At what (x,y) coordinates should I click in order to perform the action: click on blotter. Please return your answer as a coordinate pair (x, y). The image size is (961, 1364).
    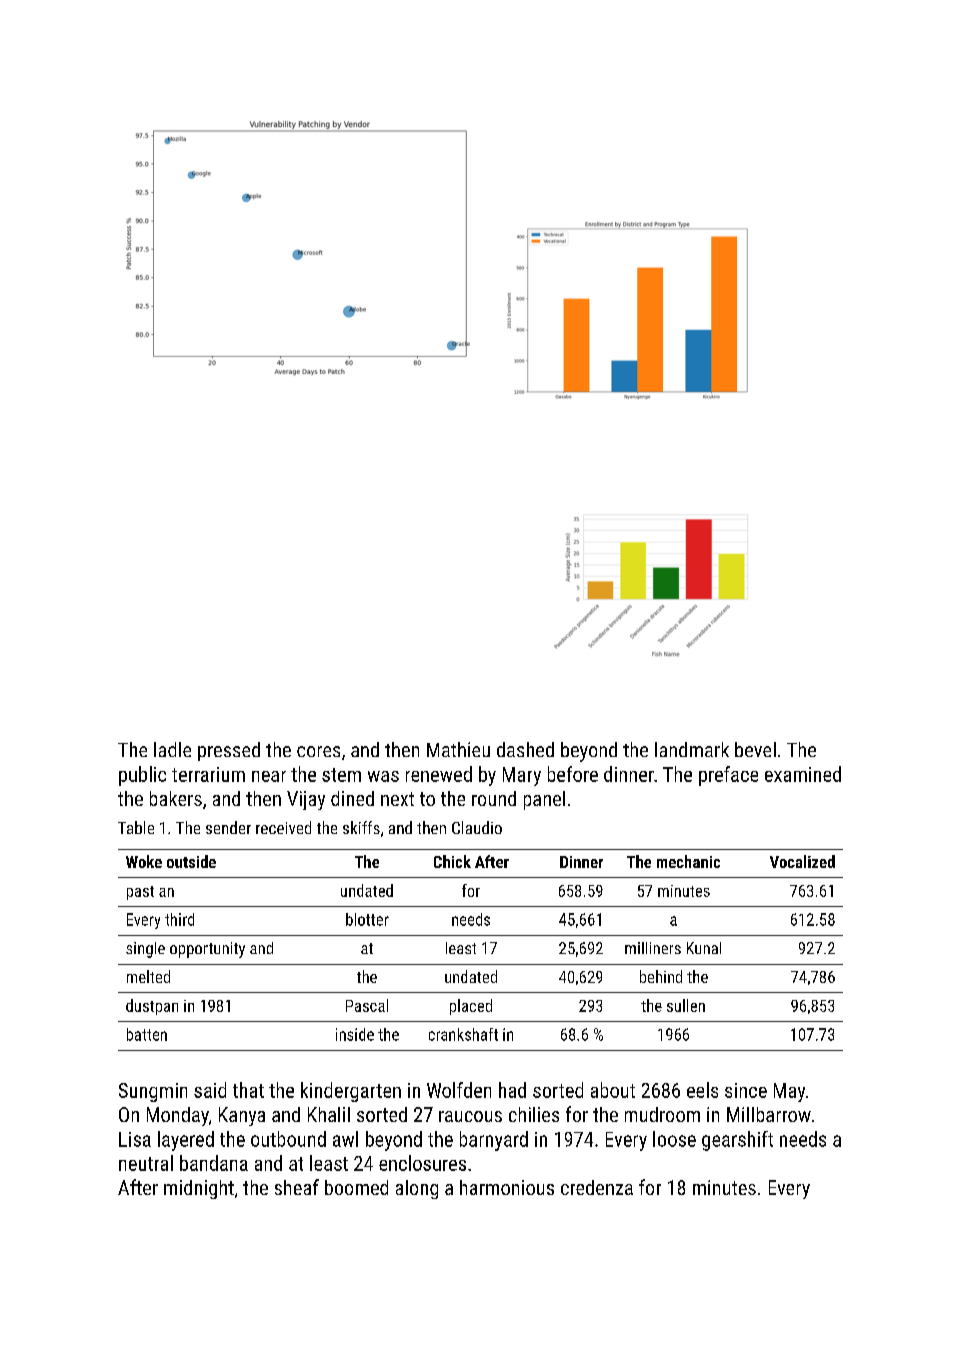
    Looking at the image, I should click on (367, 919).
